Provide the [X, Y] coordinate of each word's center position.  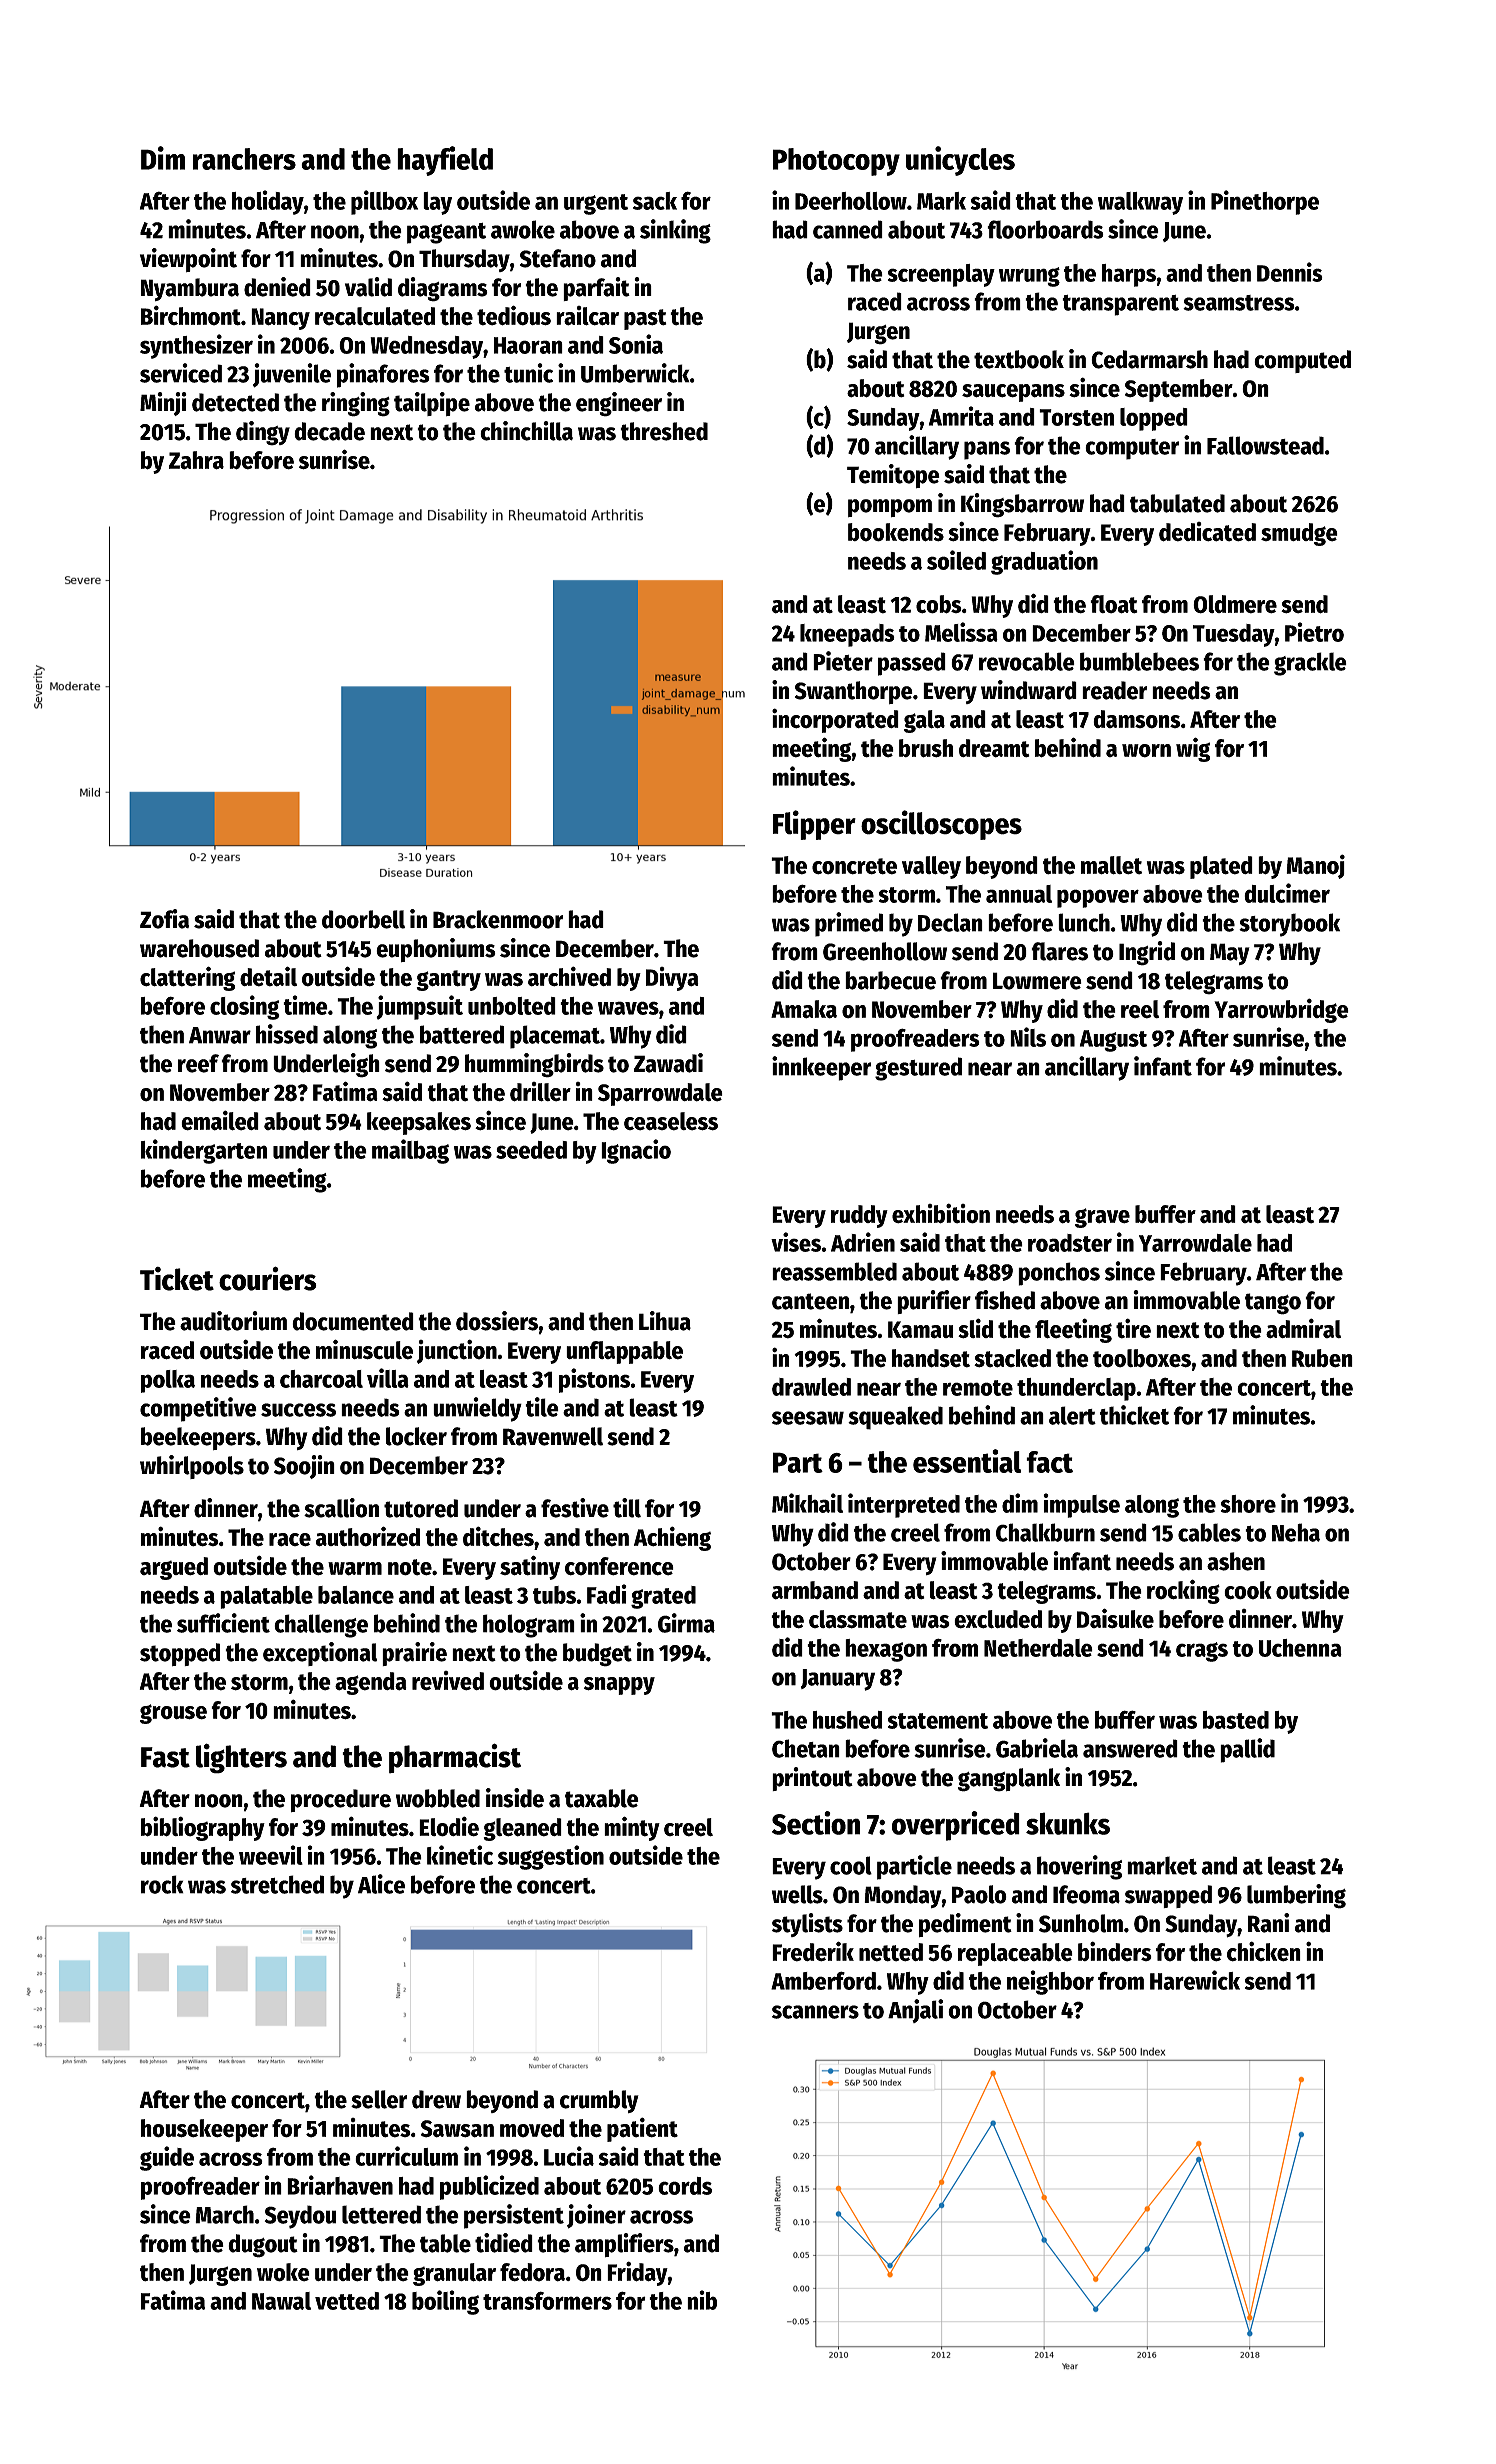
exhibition [941, 1213]
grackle [1310, 664]
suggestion [551, 1857]
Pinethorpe [1265, 202]
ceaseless [671, 1121]
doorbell [363, 919]
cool [851, 1865]
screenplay [941, 275]
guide [167, 2158]
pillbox [384, 202]
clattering [187, 978]
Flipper [814, 825]
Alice [381, 1884]
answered [1130, 1748]
